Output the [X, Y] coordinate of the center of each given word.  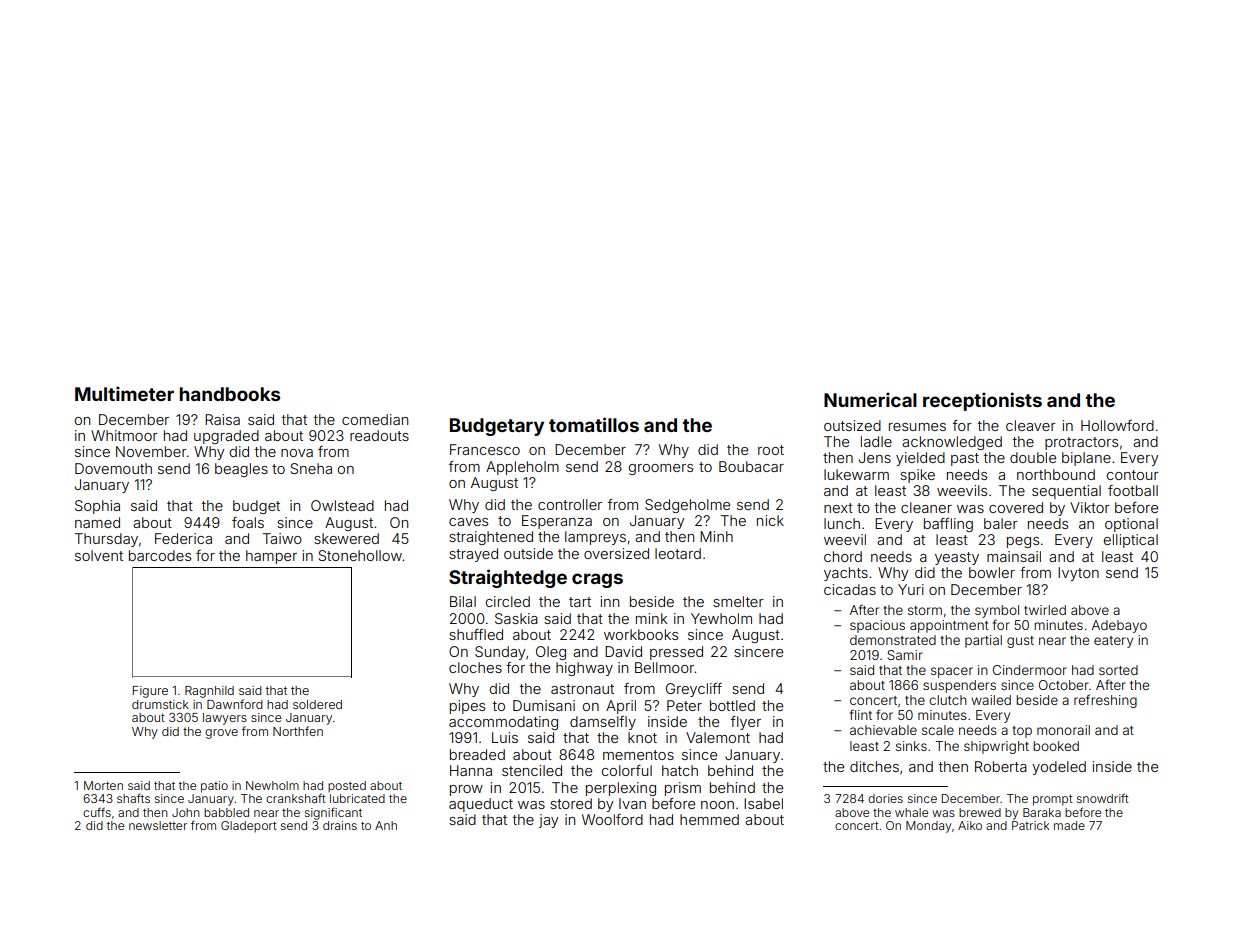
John [186, 812]
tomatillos [594, 424]
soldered [317, 704]
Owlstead [342, 505]
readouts [379, 435]
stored [571, 803]
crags [597, 580]
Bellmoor [664, 667]
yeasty [957, 558]
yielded [920, 459]
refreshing [1105, 701]
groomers [660, 469]
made [1069, 825]
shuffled [476, 634]
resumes [917, 427]
